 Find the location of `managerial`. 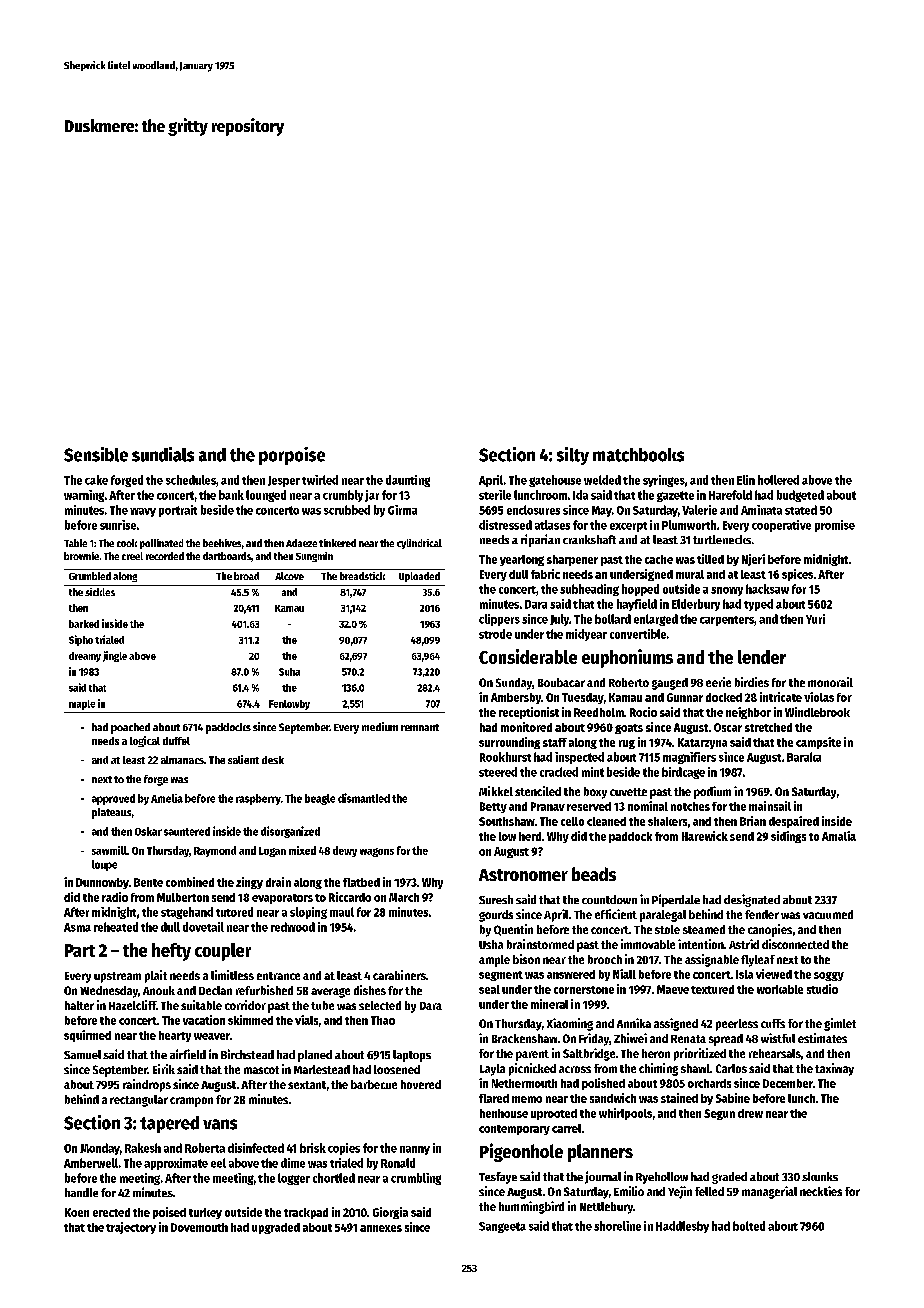

managerial is located at coordinates (769, 1192).
